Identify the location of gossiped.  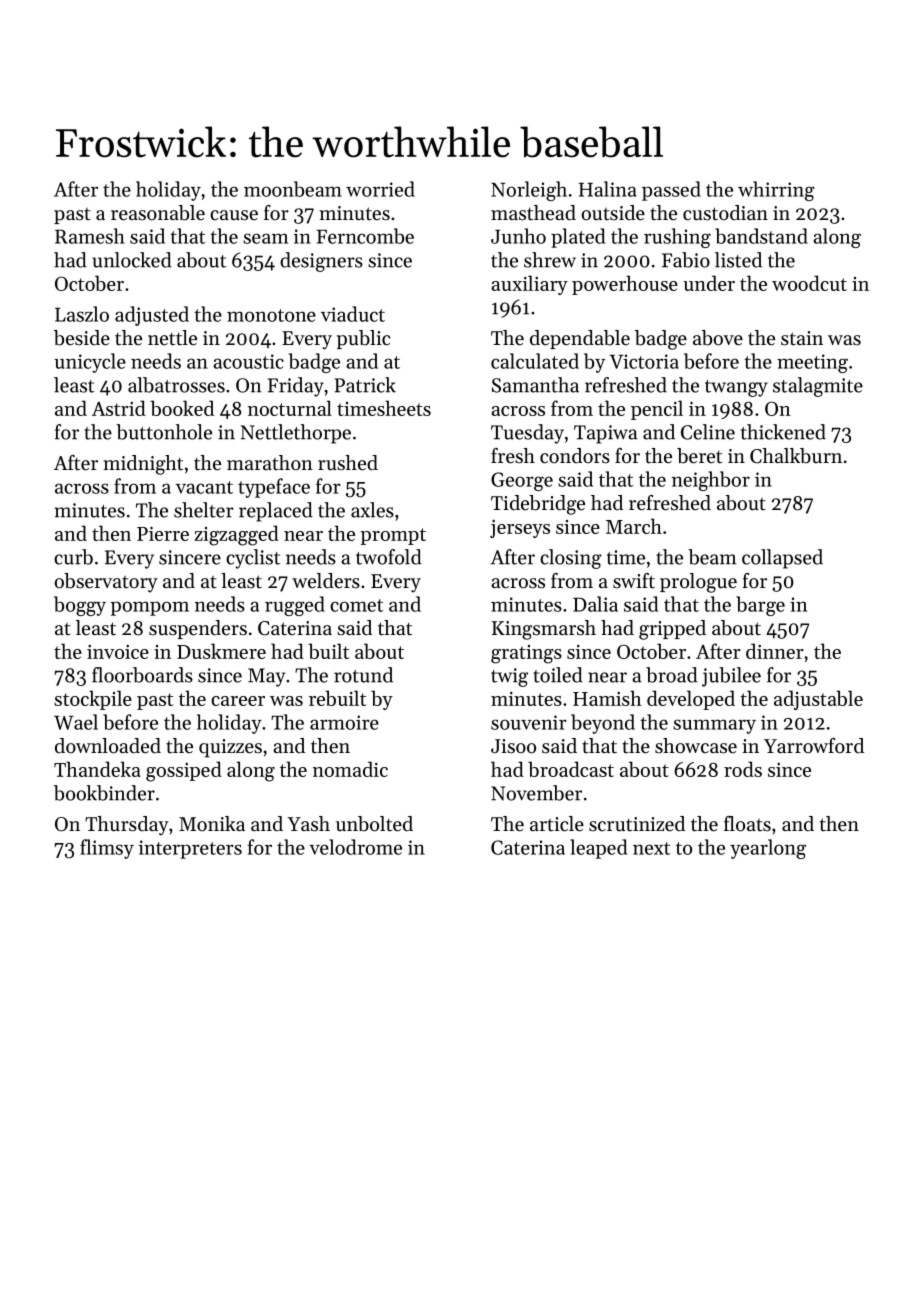
(184, 771).
